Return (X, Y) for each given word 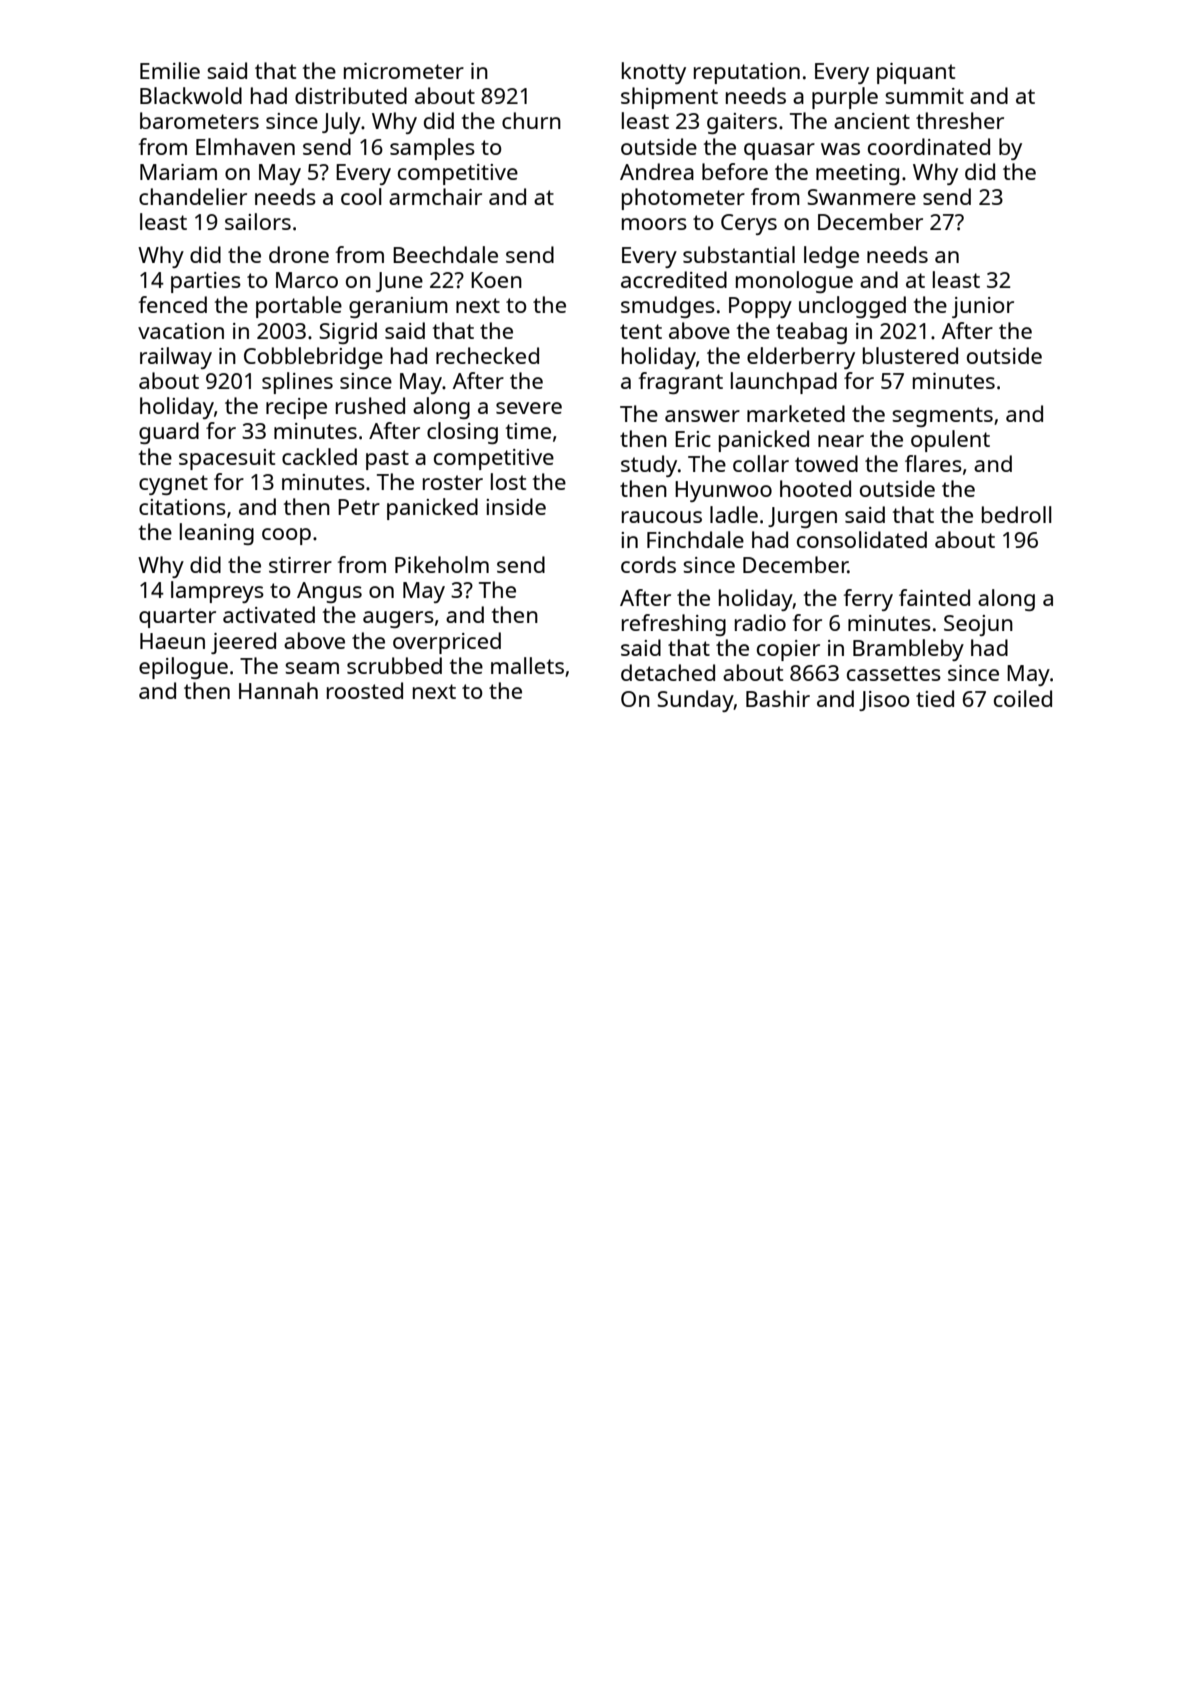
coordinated (929, 146)
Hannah (278, 690)
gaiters (742, 123)
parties (206, 282)
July (341, 123)
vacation (181, 331)
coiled (1023, 698)
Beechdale (445, 254)
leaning (217, 534)
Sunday (695, 701)
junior (983, 307)
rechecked (487, 355)
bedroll (1017, 514)
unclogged (852, 307)
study (649, 466)
